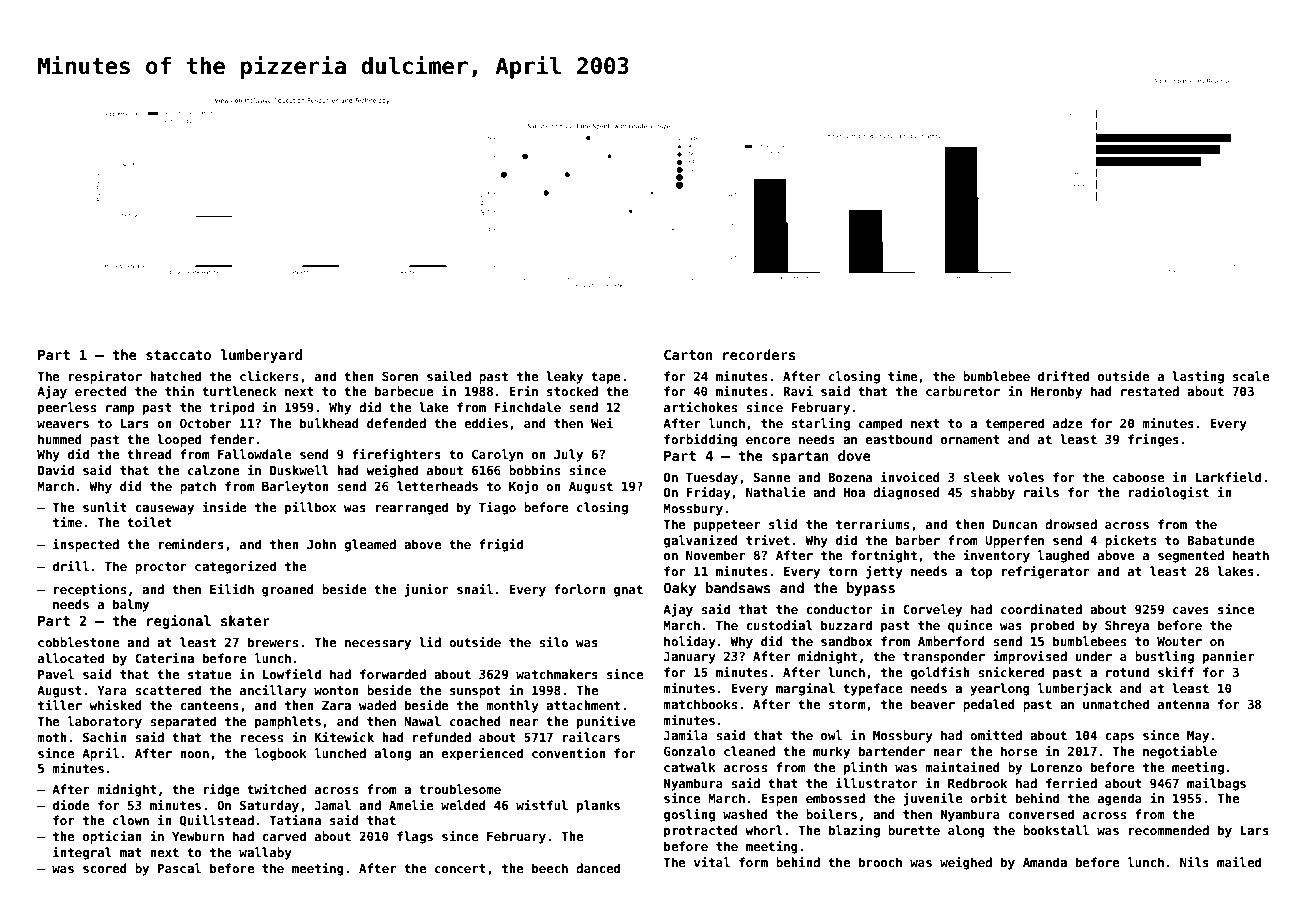 The width and height of the image is (1308, 924). I want to click on peerless, so click(67, 408).
